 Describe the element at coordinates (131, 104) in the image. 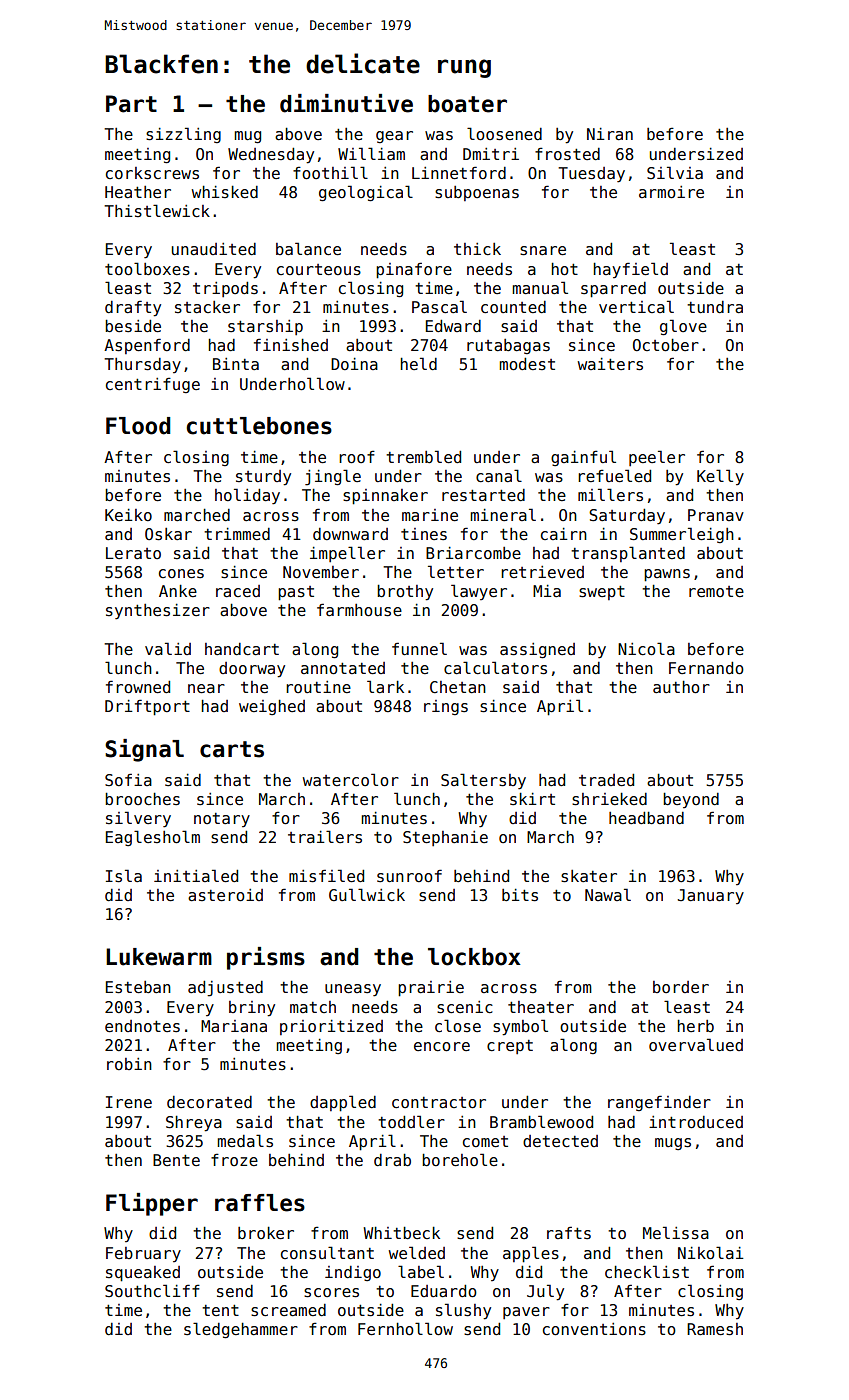

I see `Part` at that location.
